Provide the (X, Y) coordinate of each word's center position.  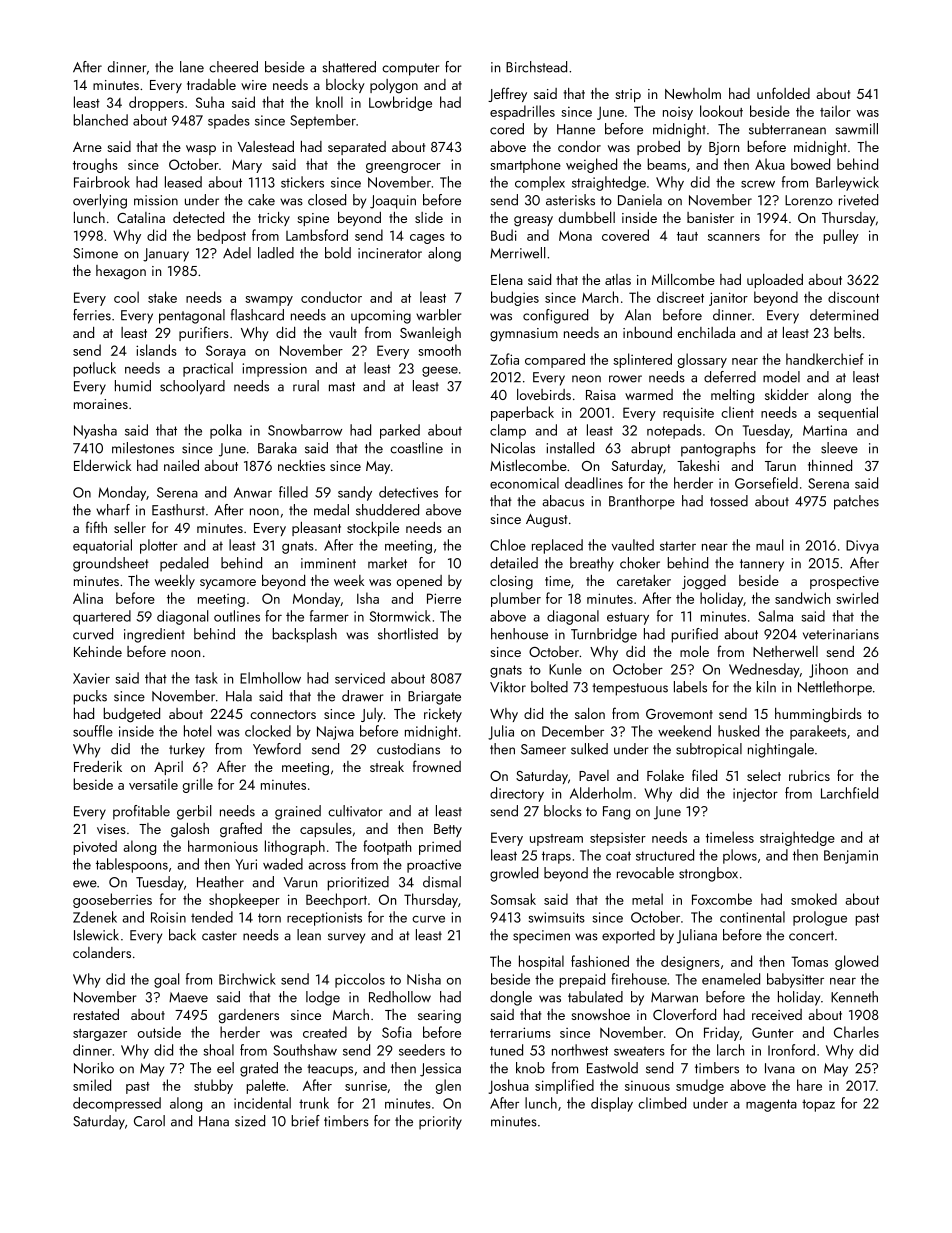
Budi (504, 235)
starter (678, 546)
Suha (210, 102)
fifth (96, 527)
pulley (841, 236)
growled (514, 874)
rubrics (809, 775)
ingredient (154, 635)
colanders (102, 952)
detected (198, 217)
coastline (416, 448)
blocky (345, 86)
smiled (92, 1085)
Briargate (434, 698)
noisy (678, 113)
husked (738, 731)
